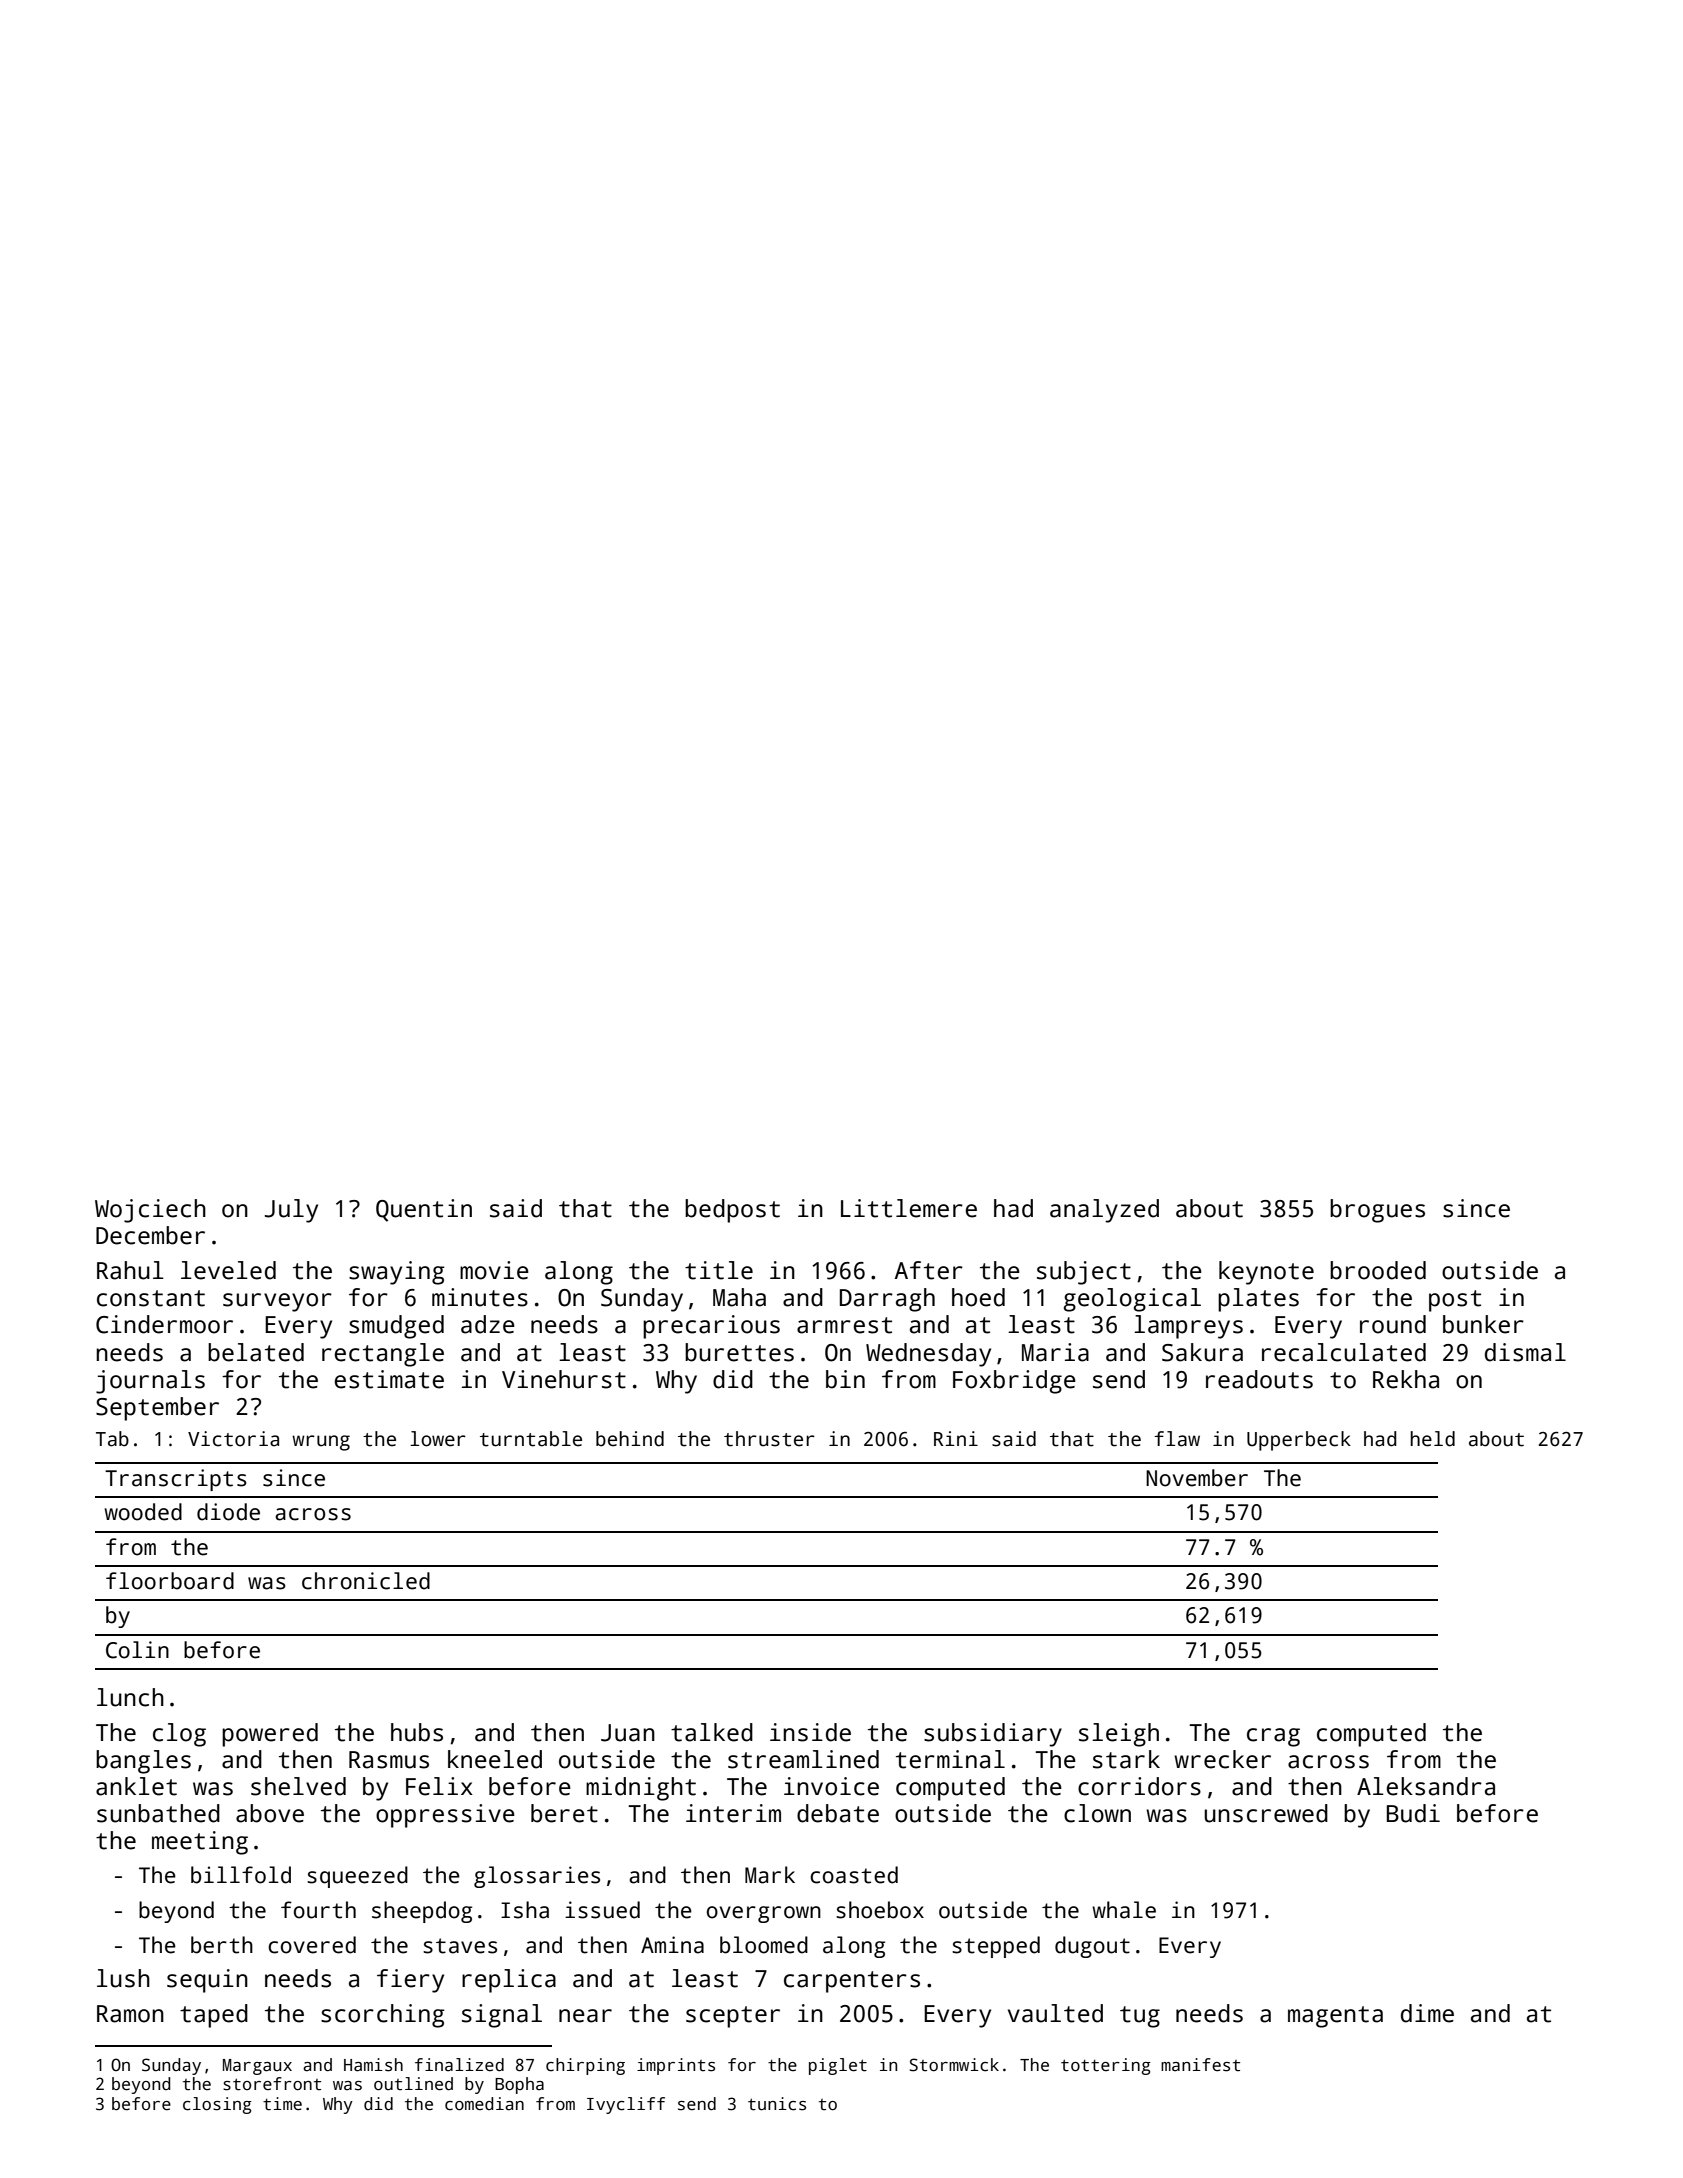  I want to click on constant, so click(151, 1298).
